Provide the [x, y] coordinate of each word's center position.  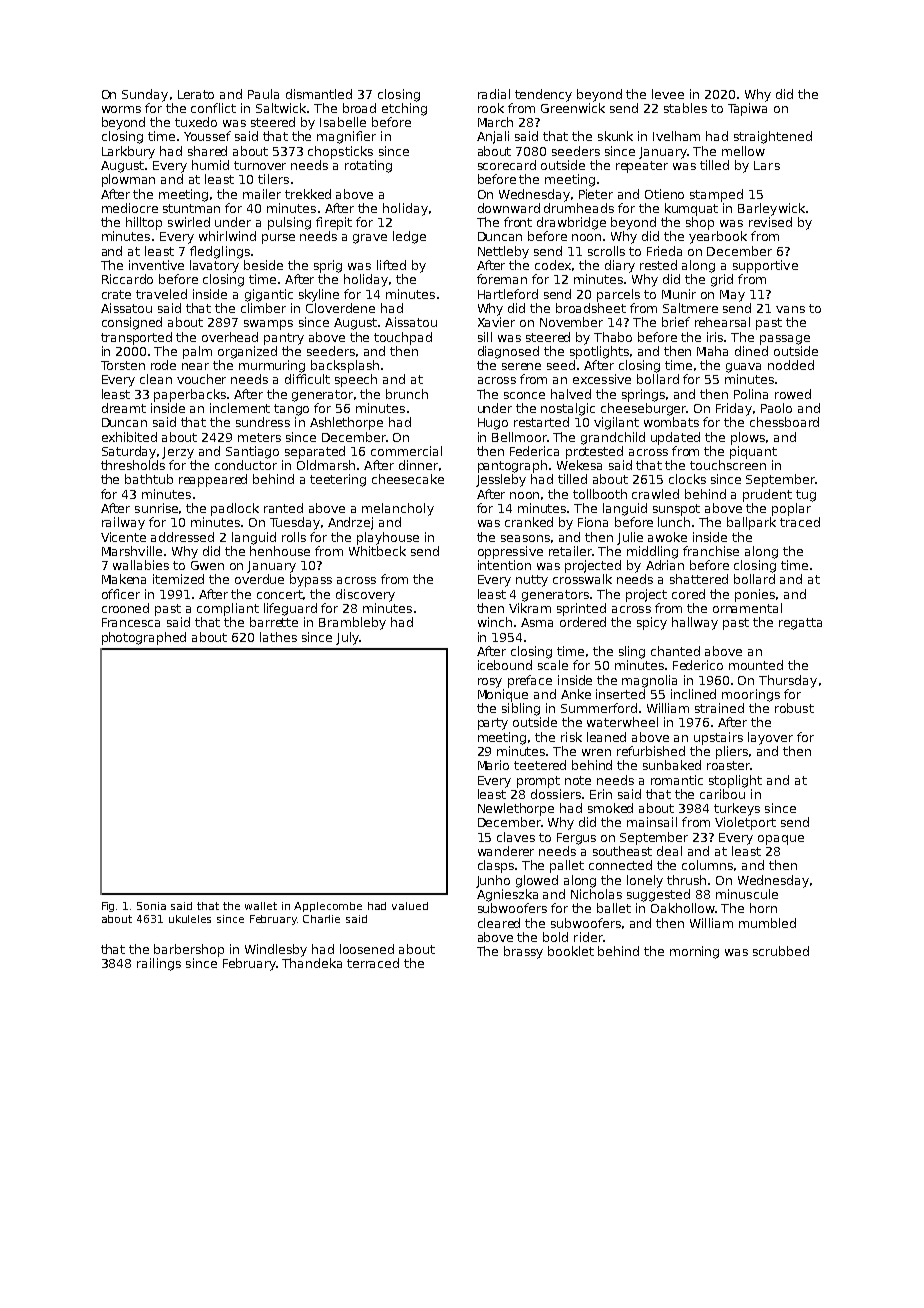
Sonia [151, 906]
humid [210, 165]
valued [410, 906]
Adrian [665, 565]
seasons [525, 538]
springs [643, 395]
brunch [407, 394]
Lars [767, 165]
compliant [228, 609]
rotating [368, 166]
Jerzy [178, 453]
